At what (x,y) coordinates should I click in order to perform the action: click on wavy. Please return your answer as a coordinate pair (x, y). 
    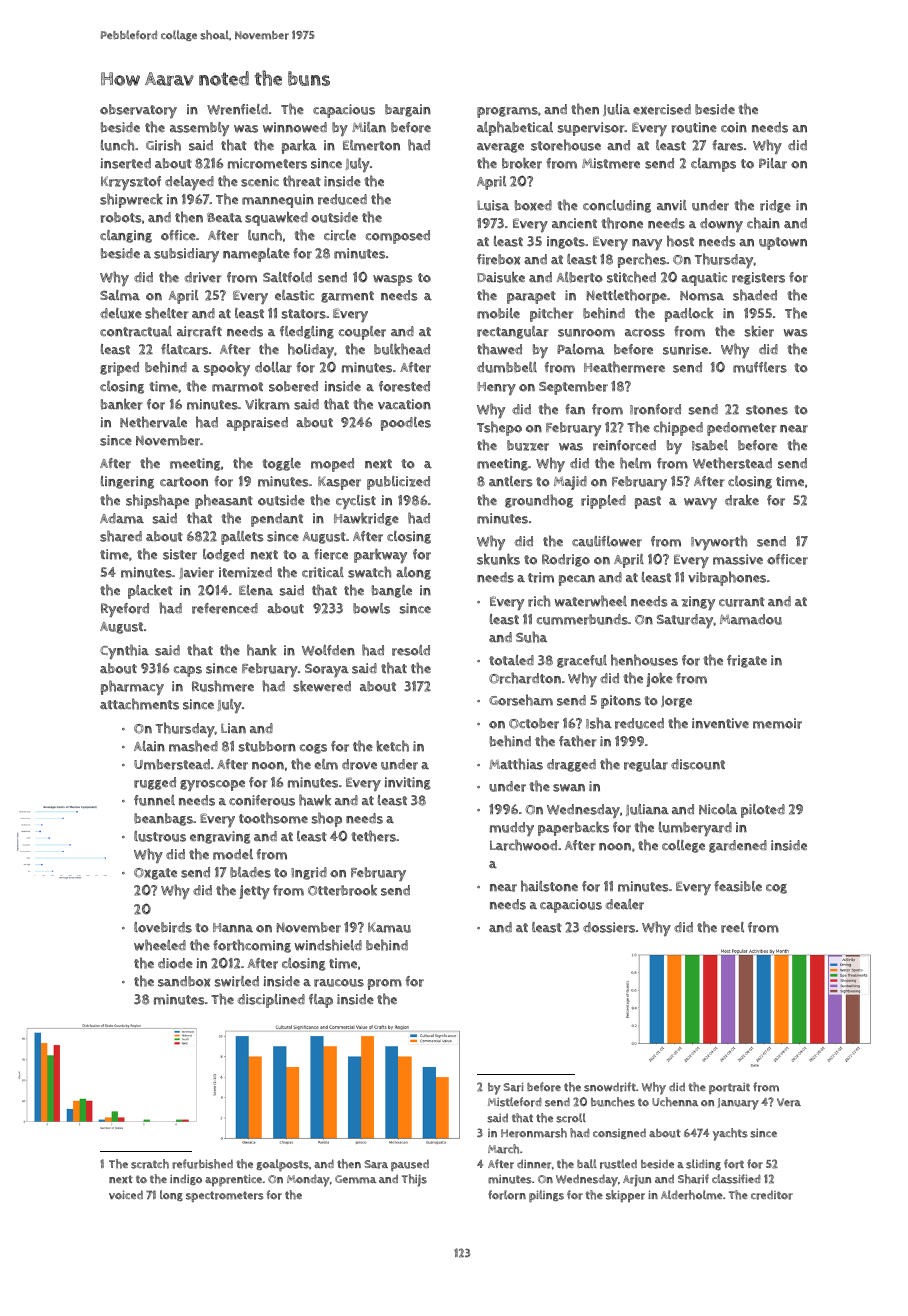
    Looking at the image, I should click on (700, 503).
